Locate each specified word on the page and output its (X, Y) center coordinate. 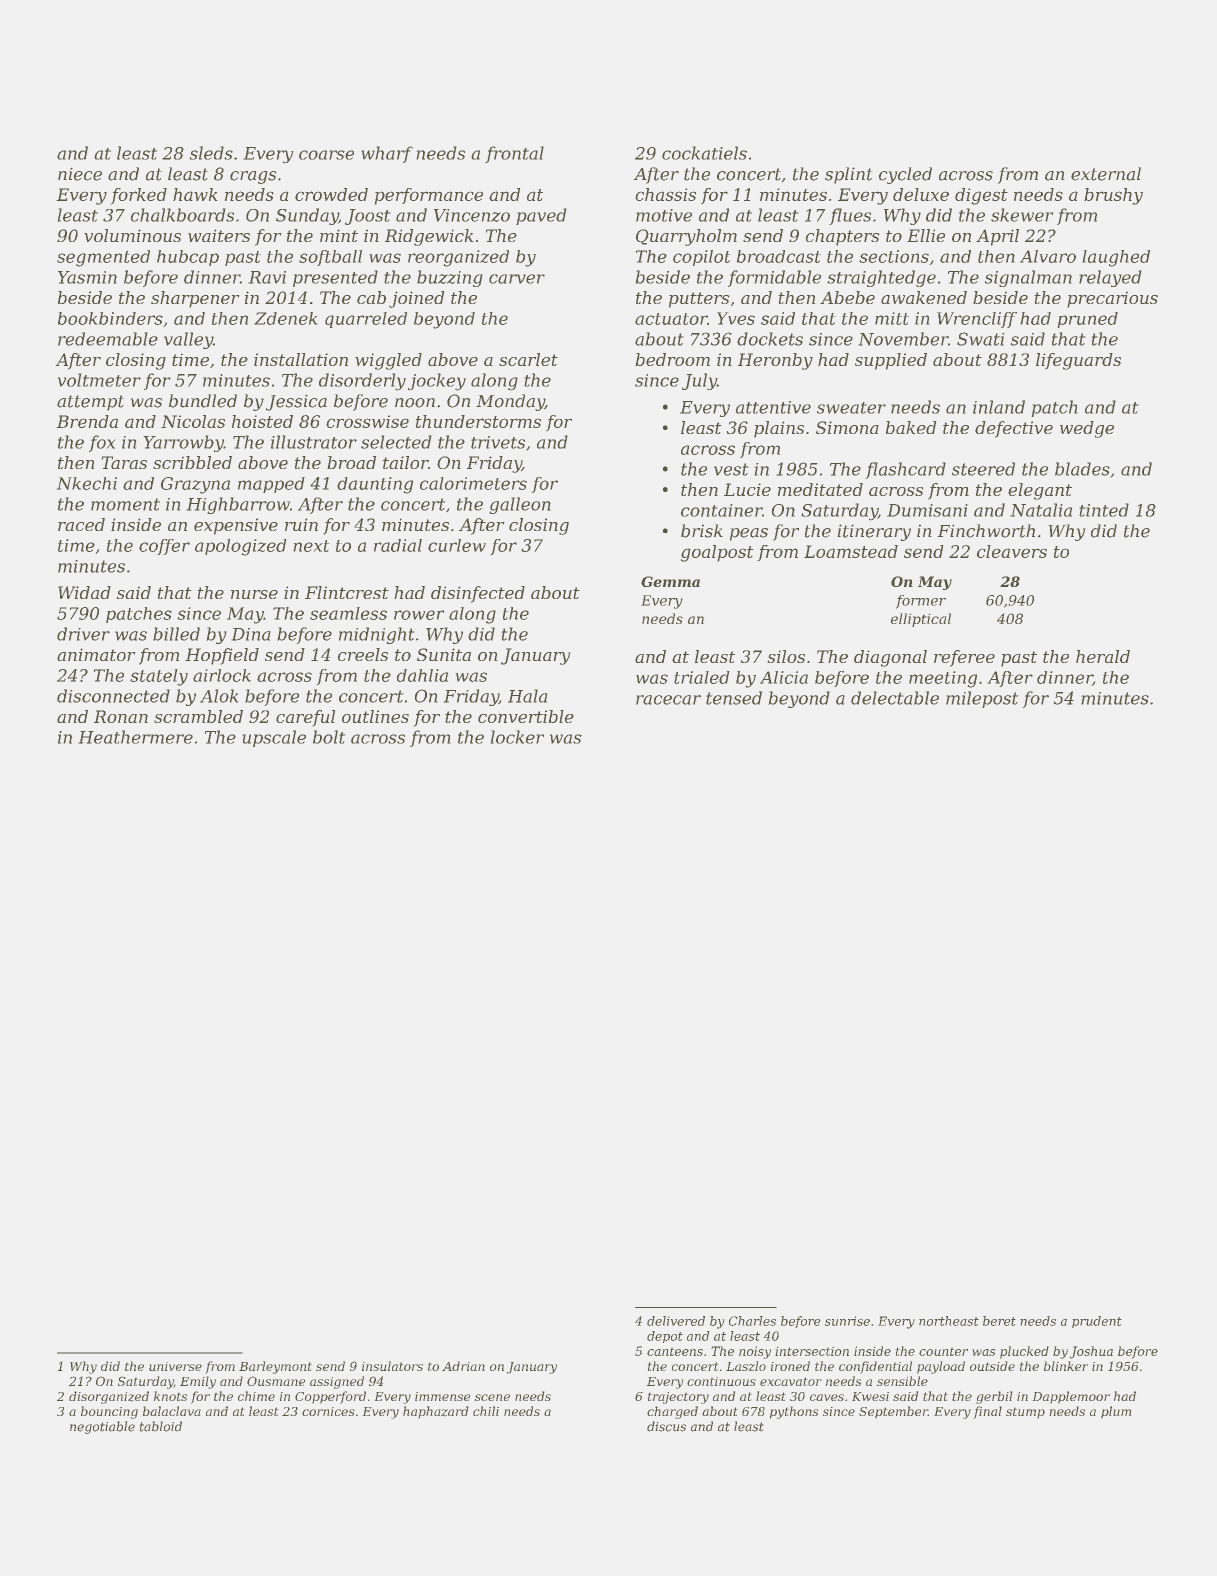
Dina (251, 634)
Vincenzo (472, 215)
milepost (982, 699)
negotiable (102, 1427)
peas (749, 534)
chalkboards (182, 215)
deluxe (921, 194)
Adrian (463, 1366)
